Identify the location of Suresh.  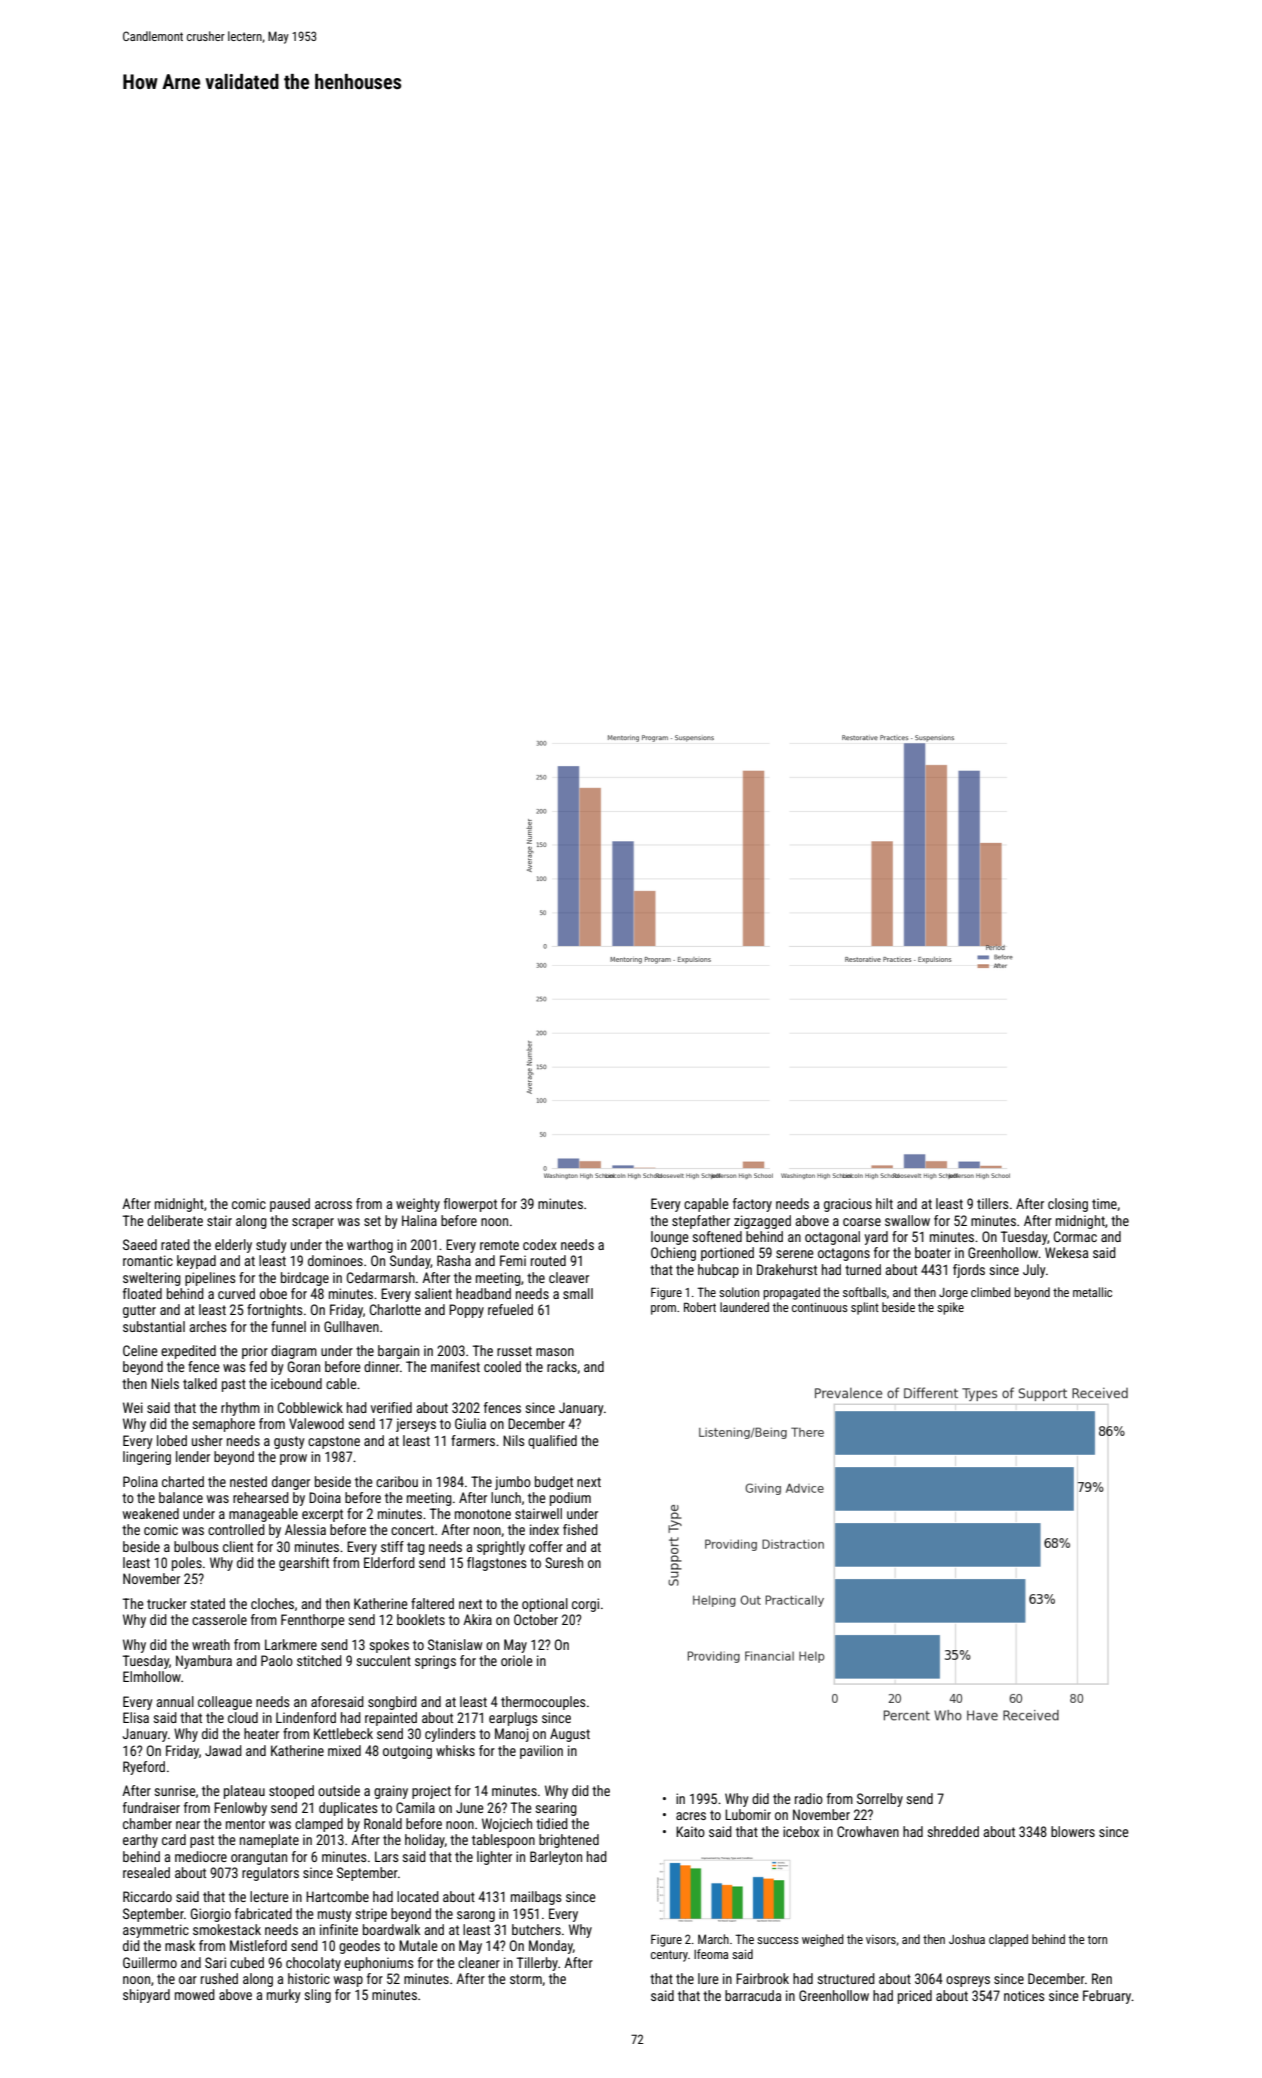
(564, 1562).
